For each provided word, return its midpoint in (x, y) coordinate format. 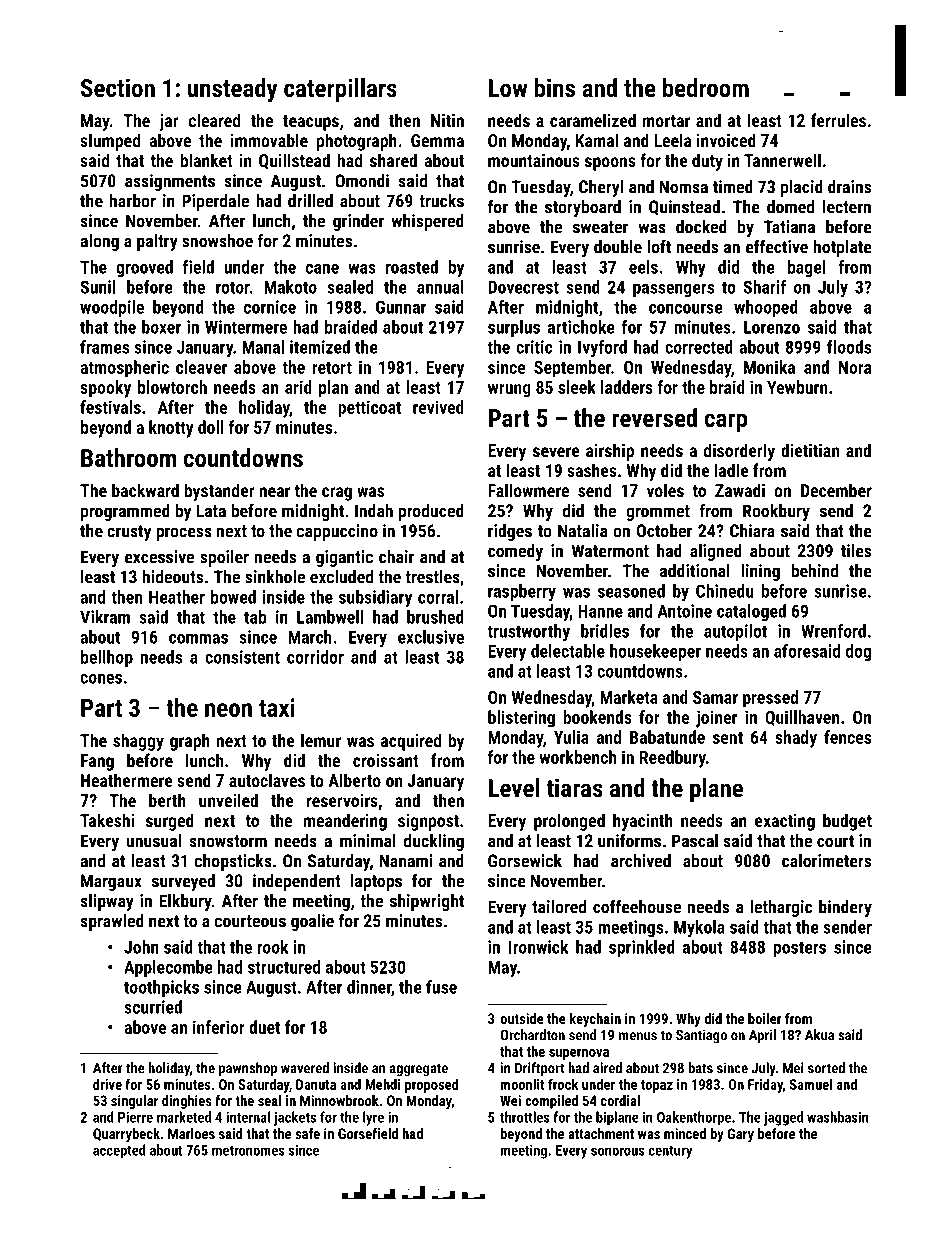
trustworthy (529, 632)
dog (858, 652)
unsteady (232, 90)
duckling (434, 842)
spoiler (224, 558)
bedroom (706, 87)
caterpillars (340, 90)
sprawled (112, 922)
